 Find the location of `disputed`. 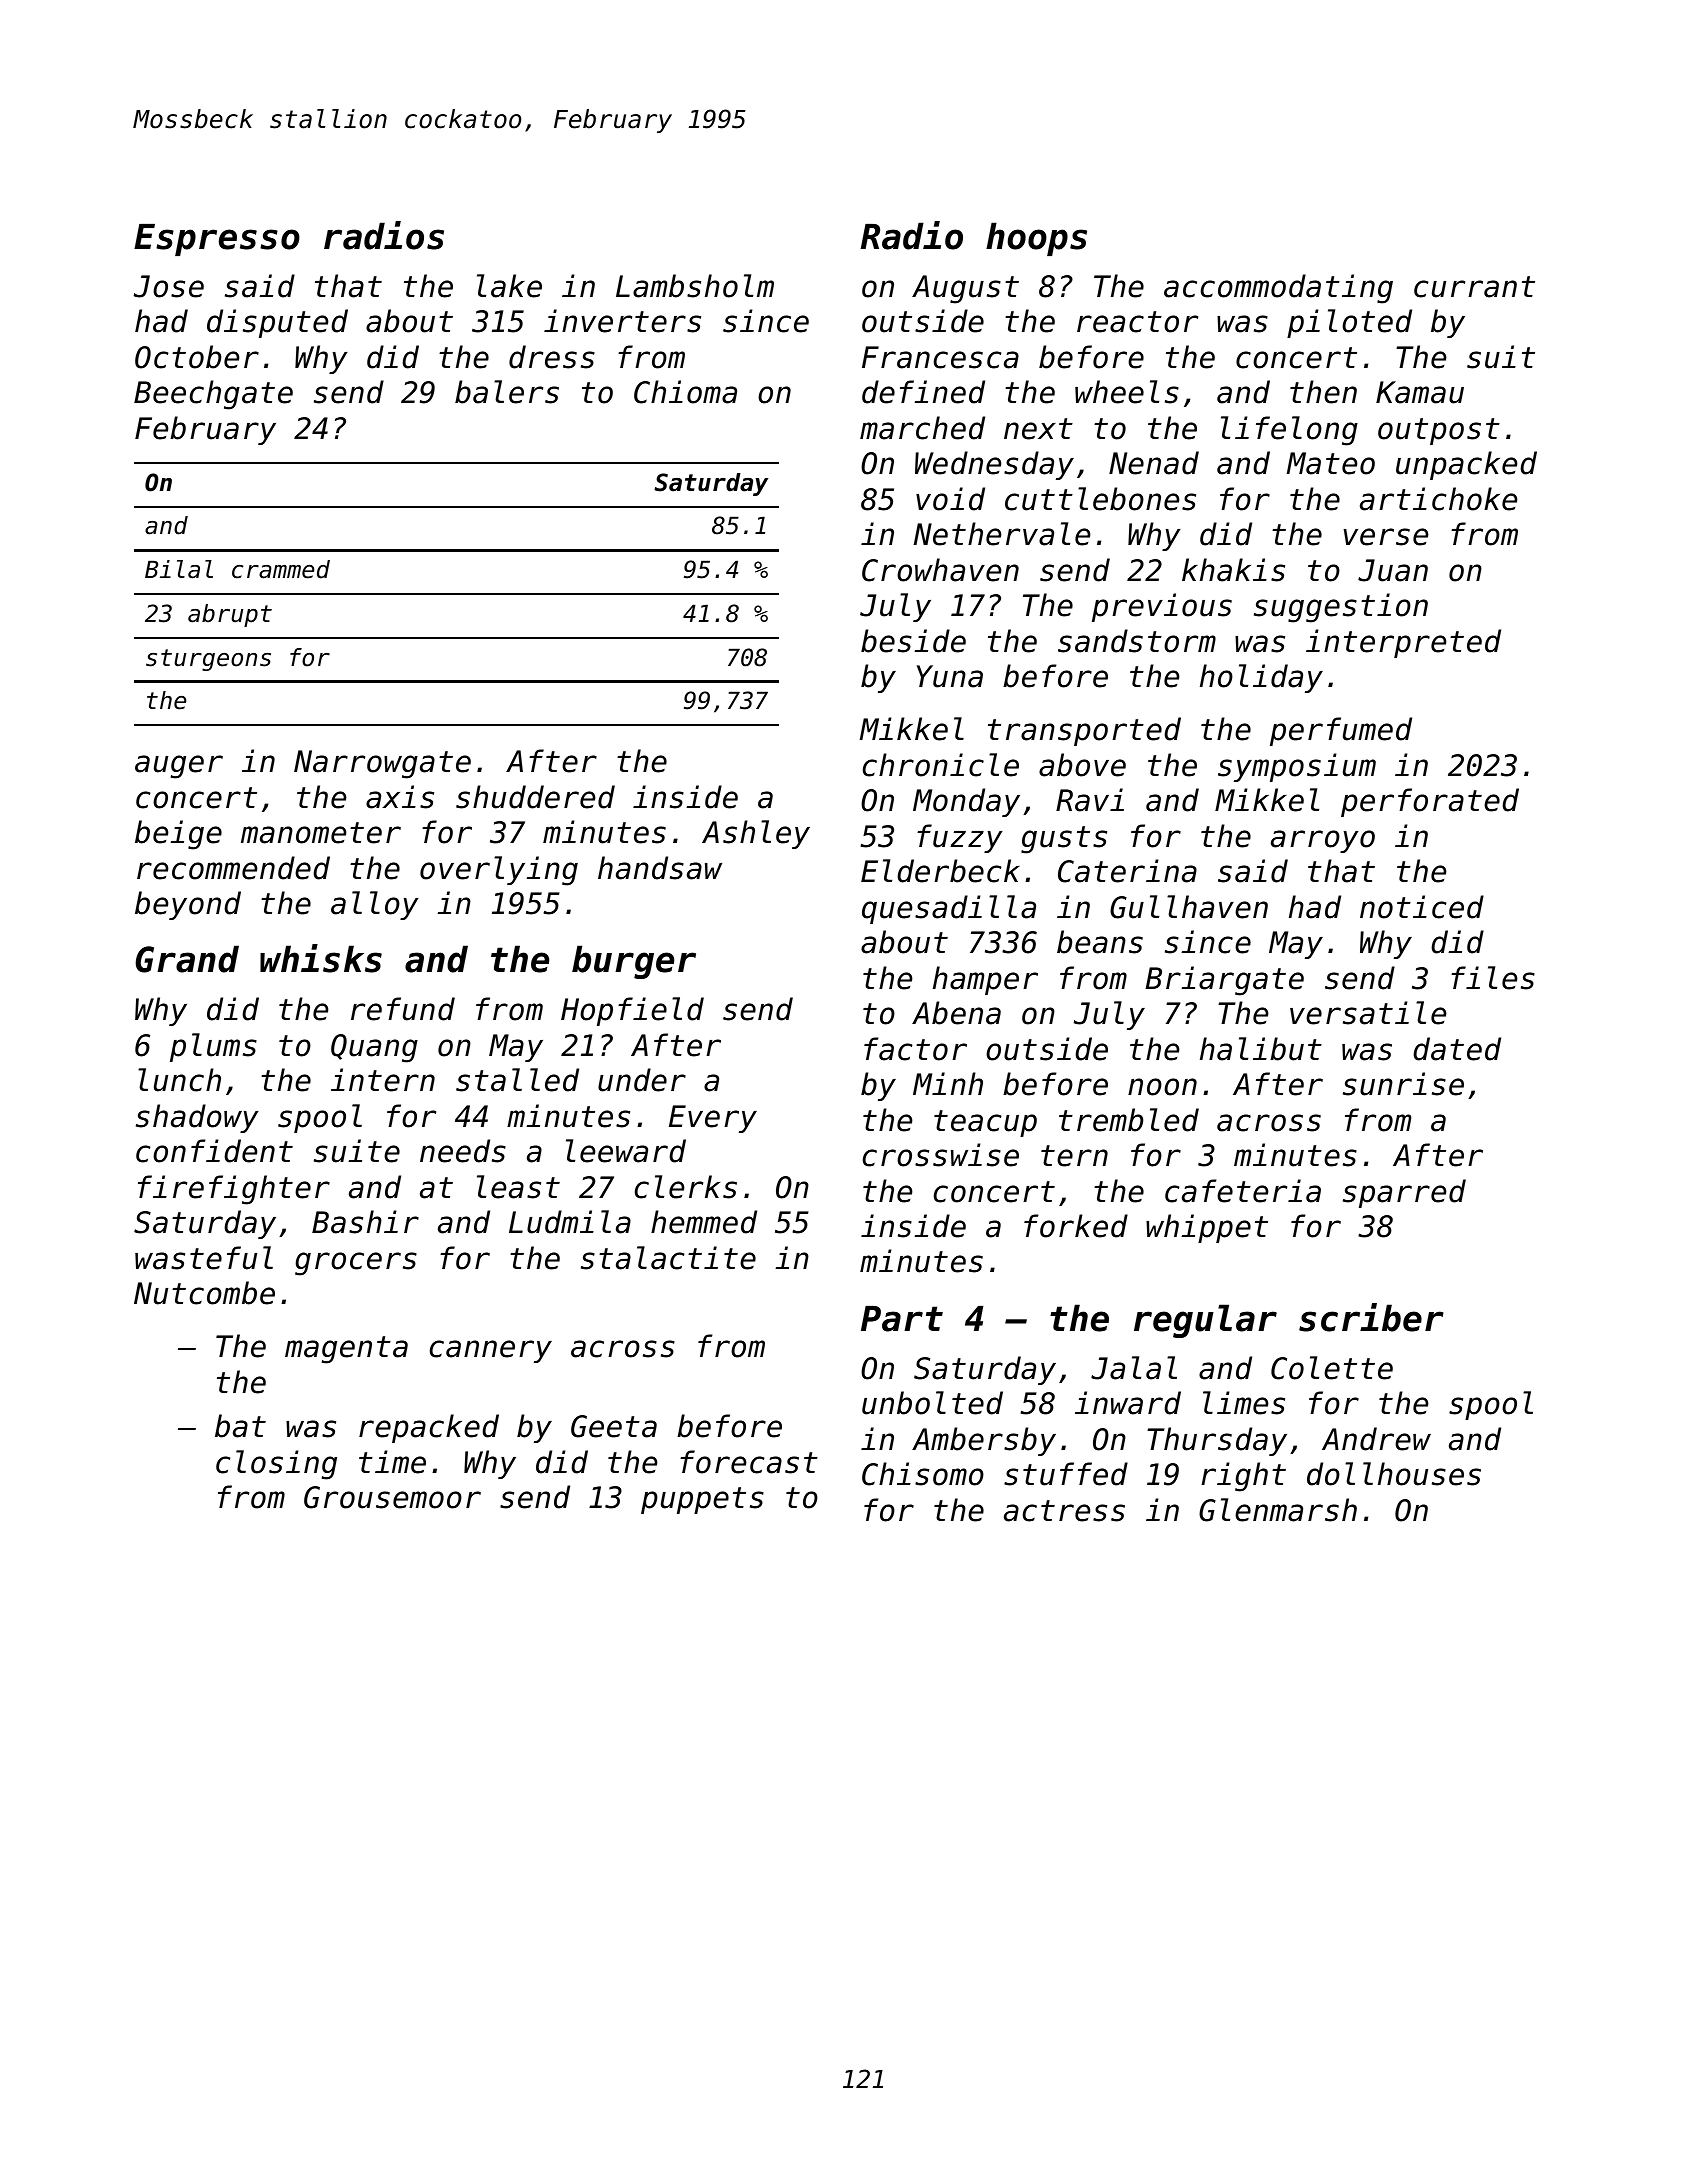

disputed is located at coordinates (277, 323).
